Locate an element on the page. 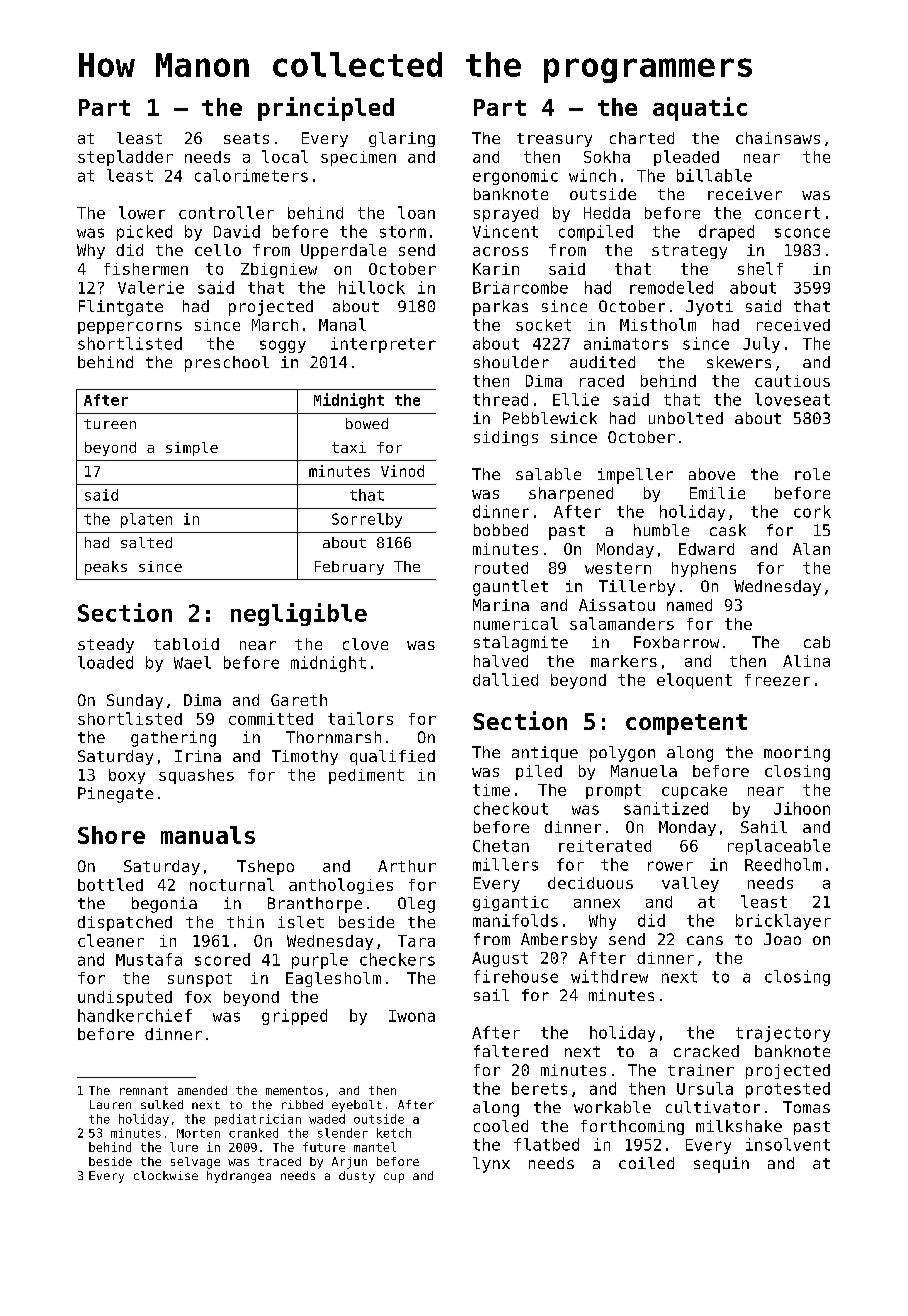  hyphens is located at coordinates (704, 569).
